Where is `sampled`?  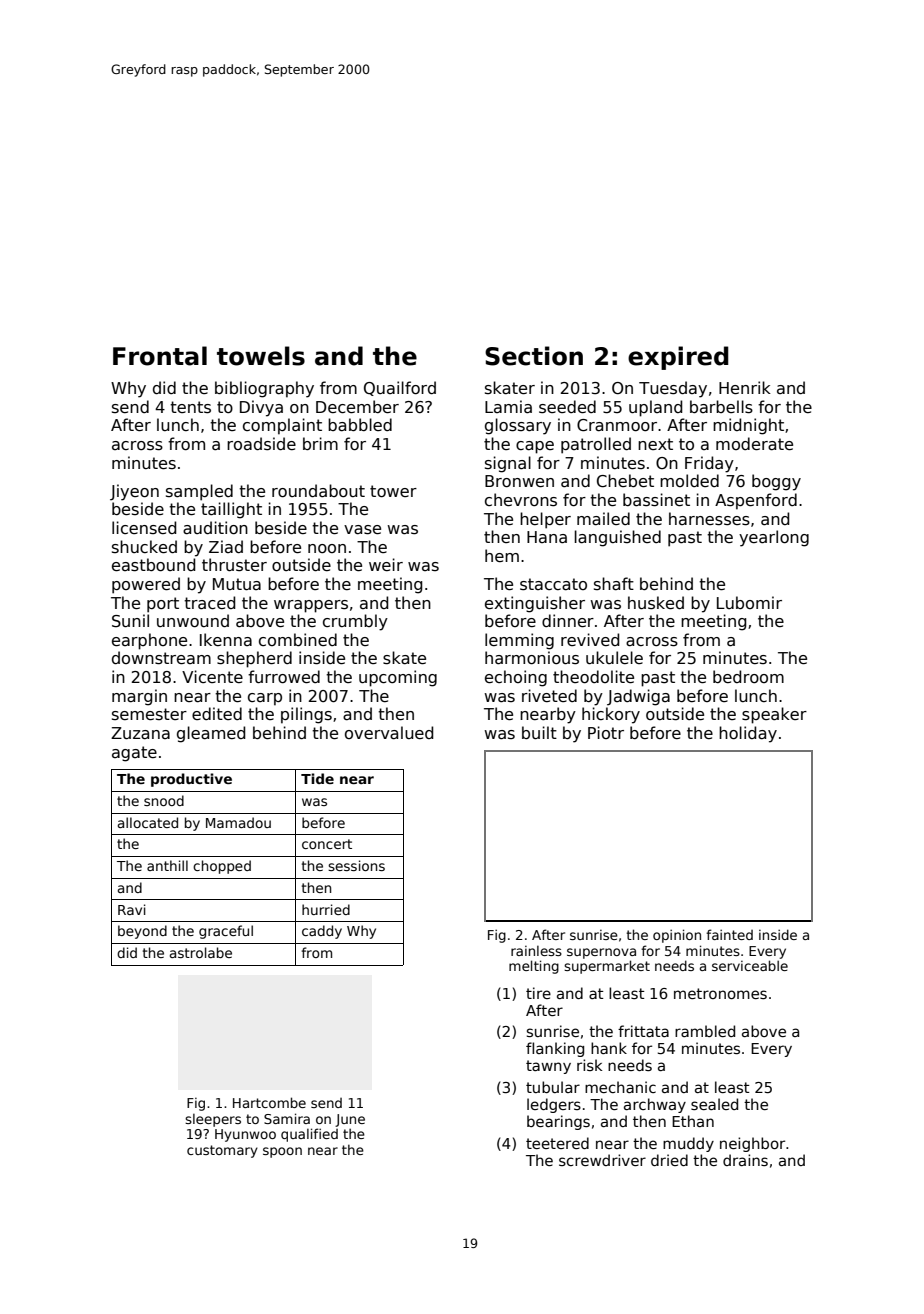 sampled is located at coordinates (199, 492).
